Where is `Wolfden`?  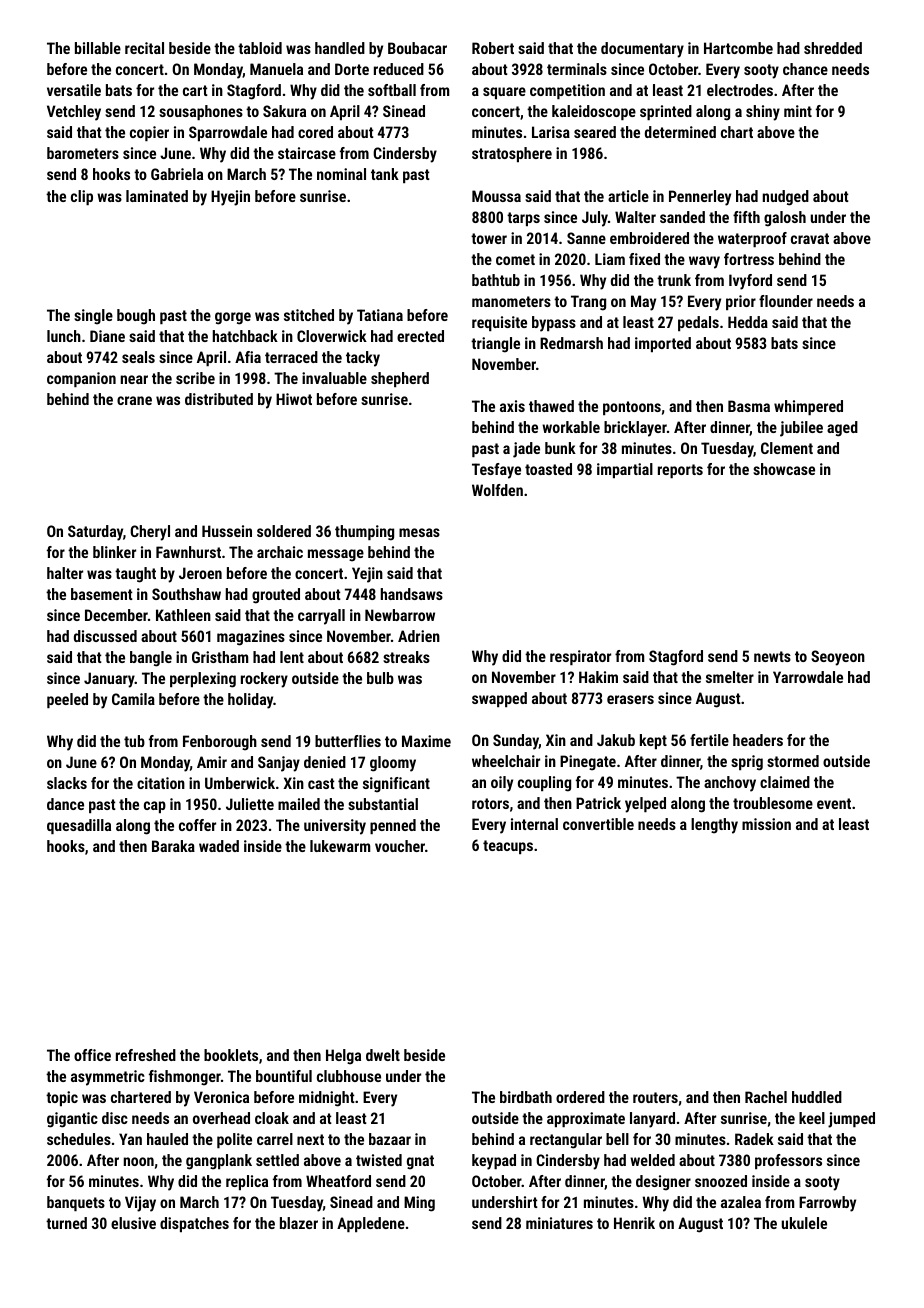
Wolfden is located at coordinates (497, 490).
